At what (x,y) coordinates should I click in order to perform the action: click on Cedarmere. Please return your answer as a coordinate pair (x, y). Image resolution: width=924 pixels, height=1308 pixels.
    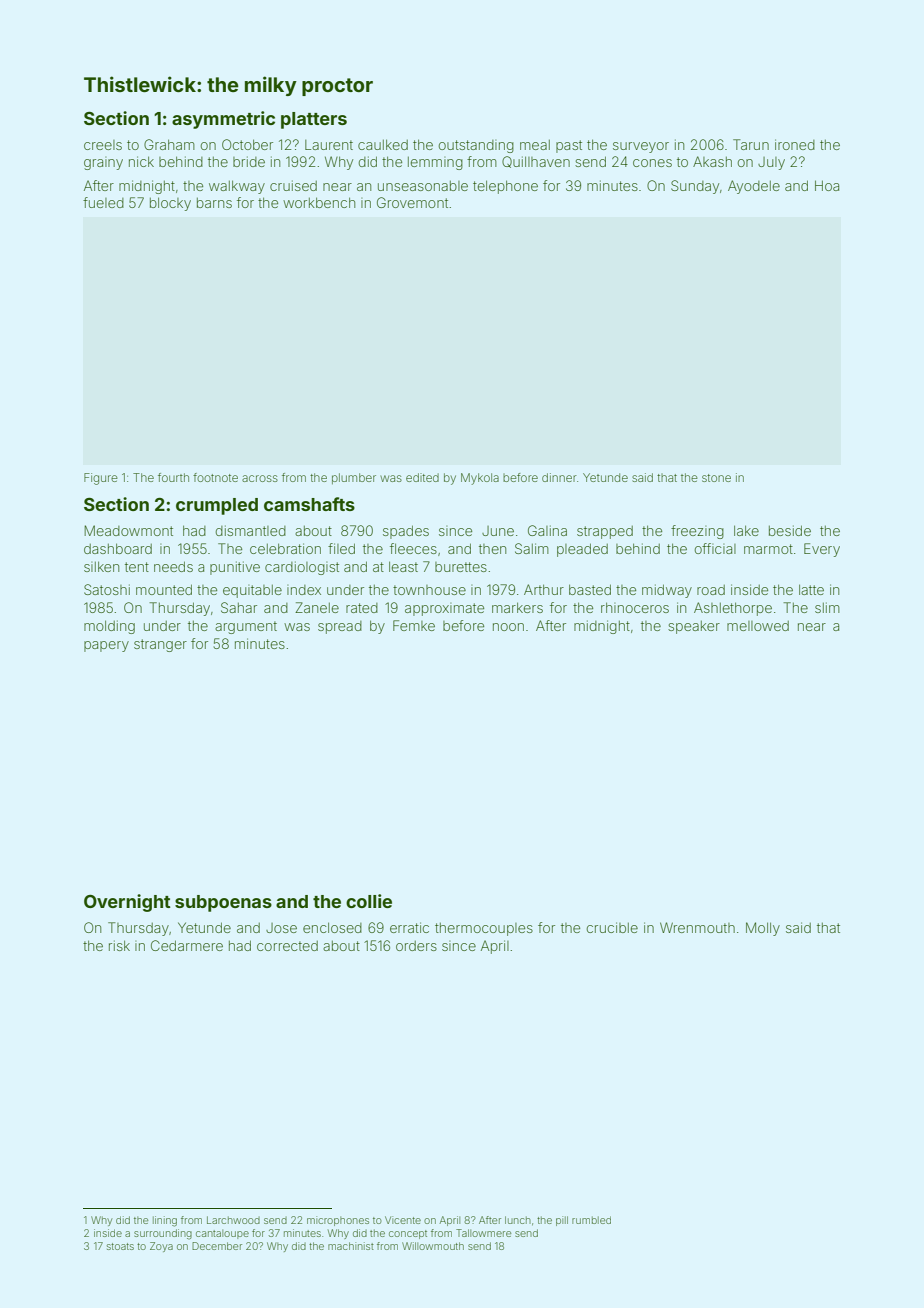
    Looking at the image, I should click on (187, 945).
